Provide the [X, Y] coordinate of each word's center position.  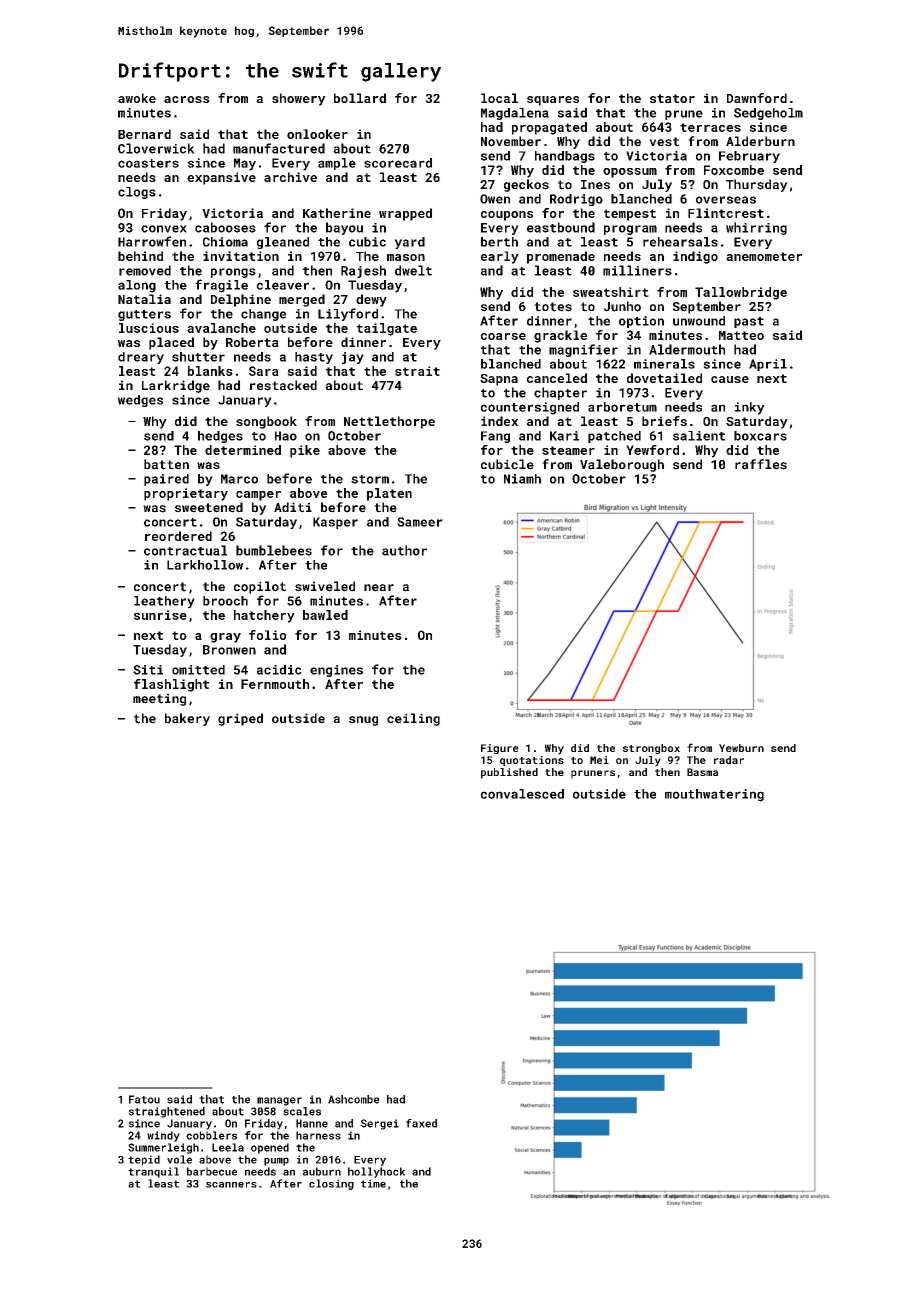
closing [331, 1184]
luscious [149, 328]
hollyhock [376, 1172]
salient [699, 436]
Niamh [522, 479]
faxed [421, 1123]
